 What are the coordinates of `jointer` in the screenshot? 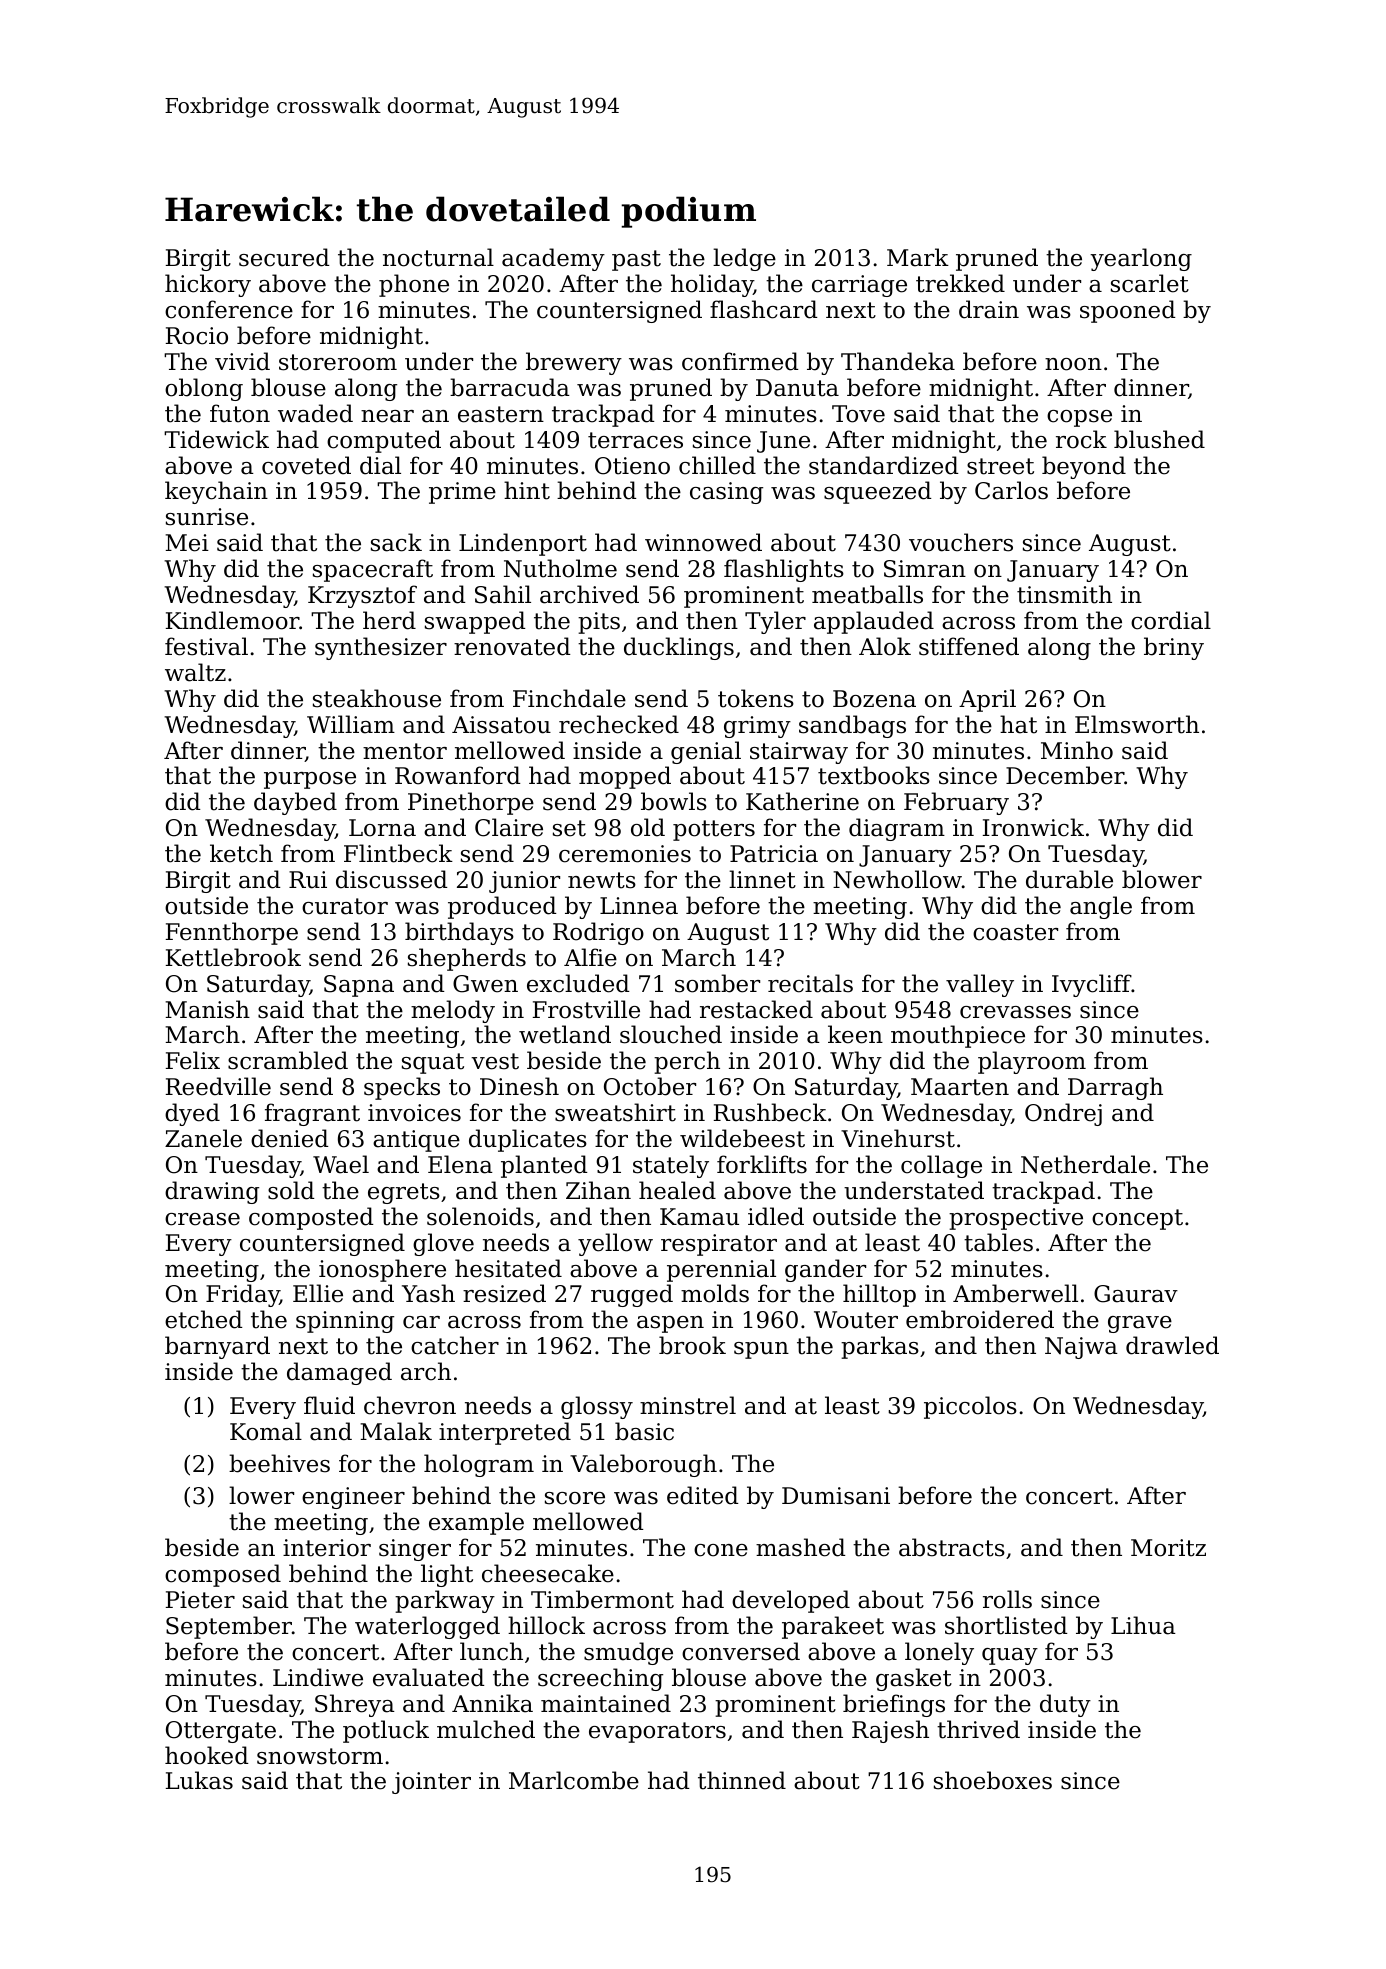 It's located at (431, 1783).
